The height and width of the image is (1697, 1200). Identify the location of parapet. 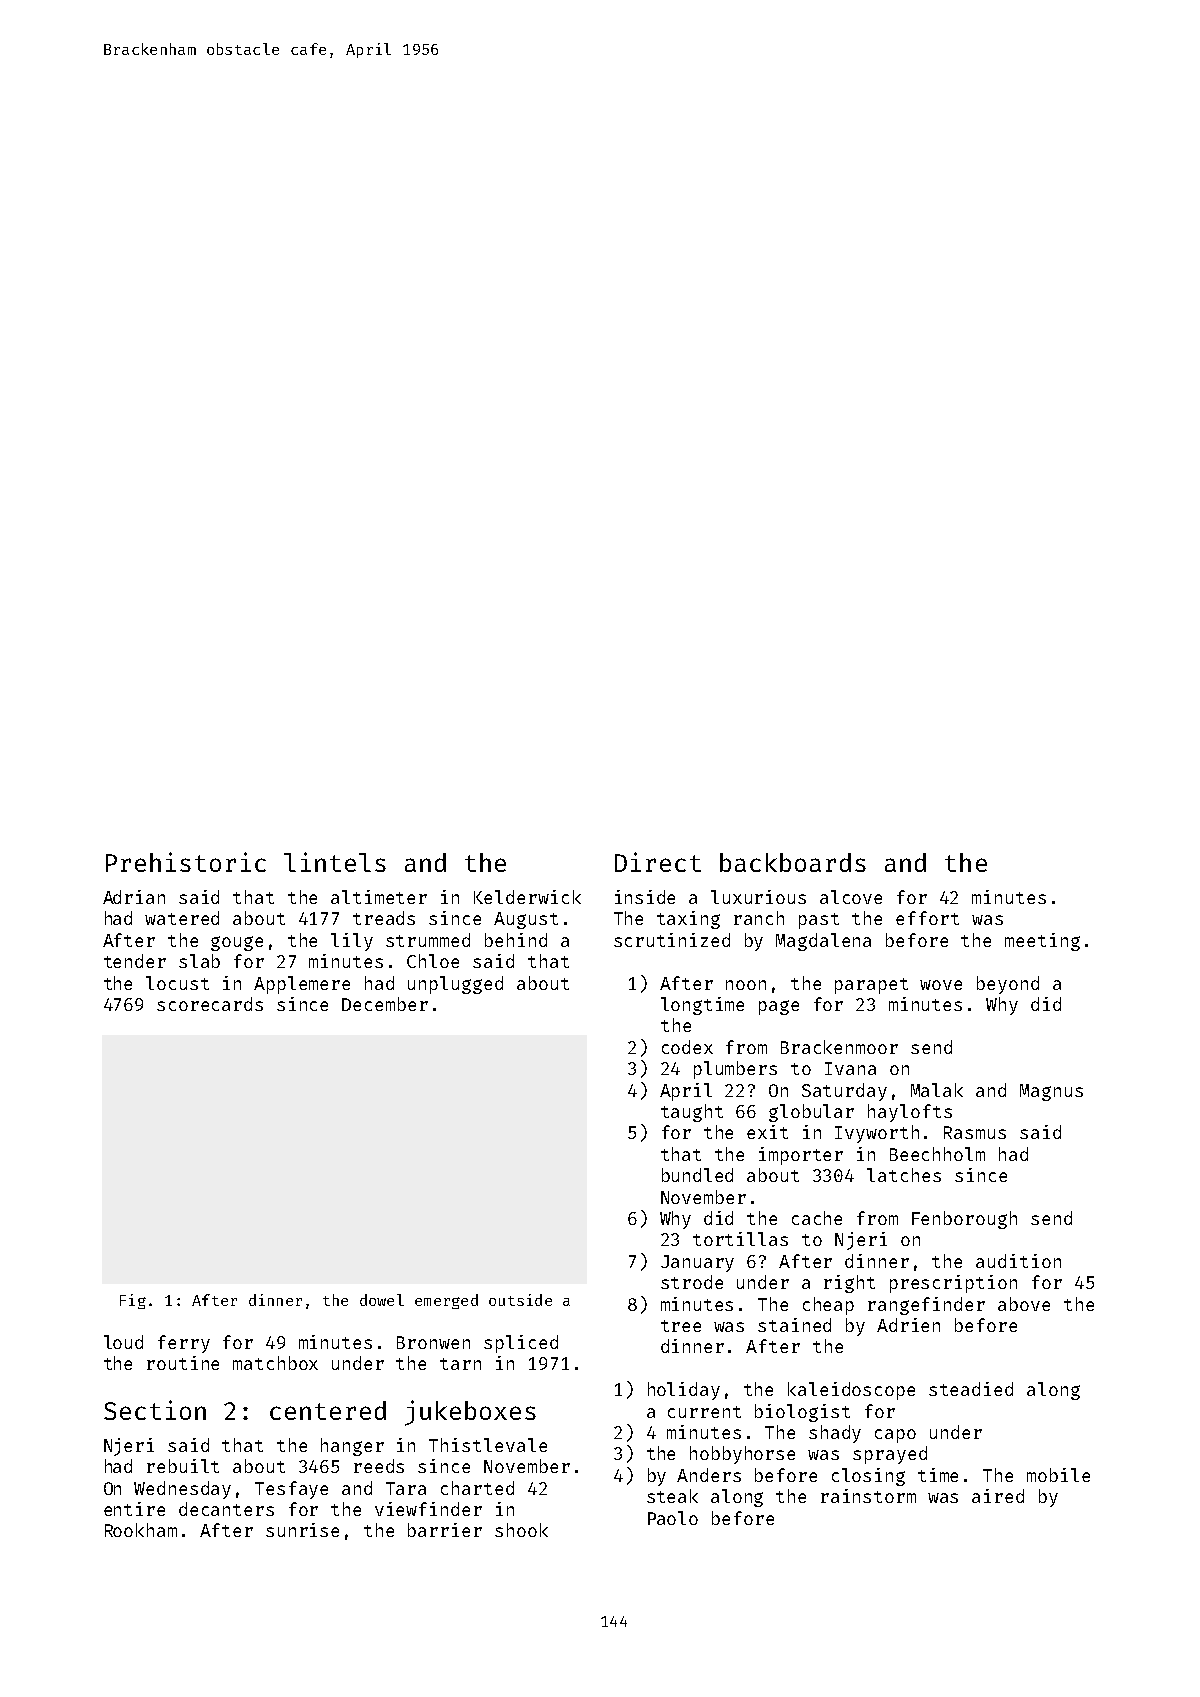
(871, 986).
